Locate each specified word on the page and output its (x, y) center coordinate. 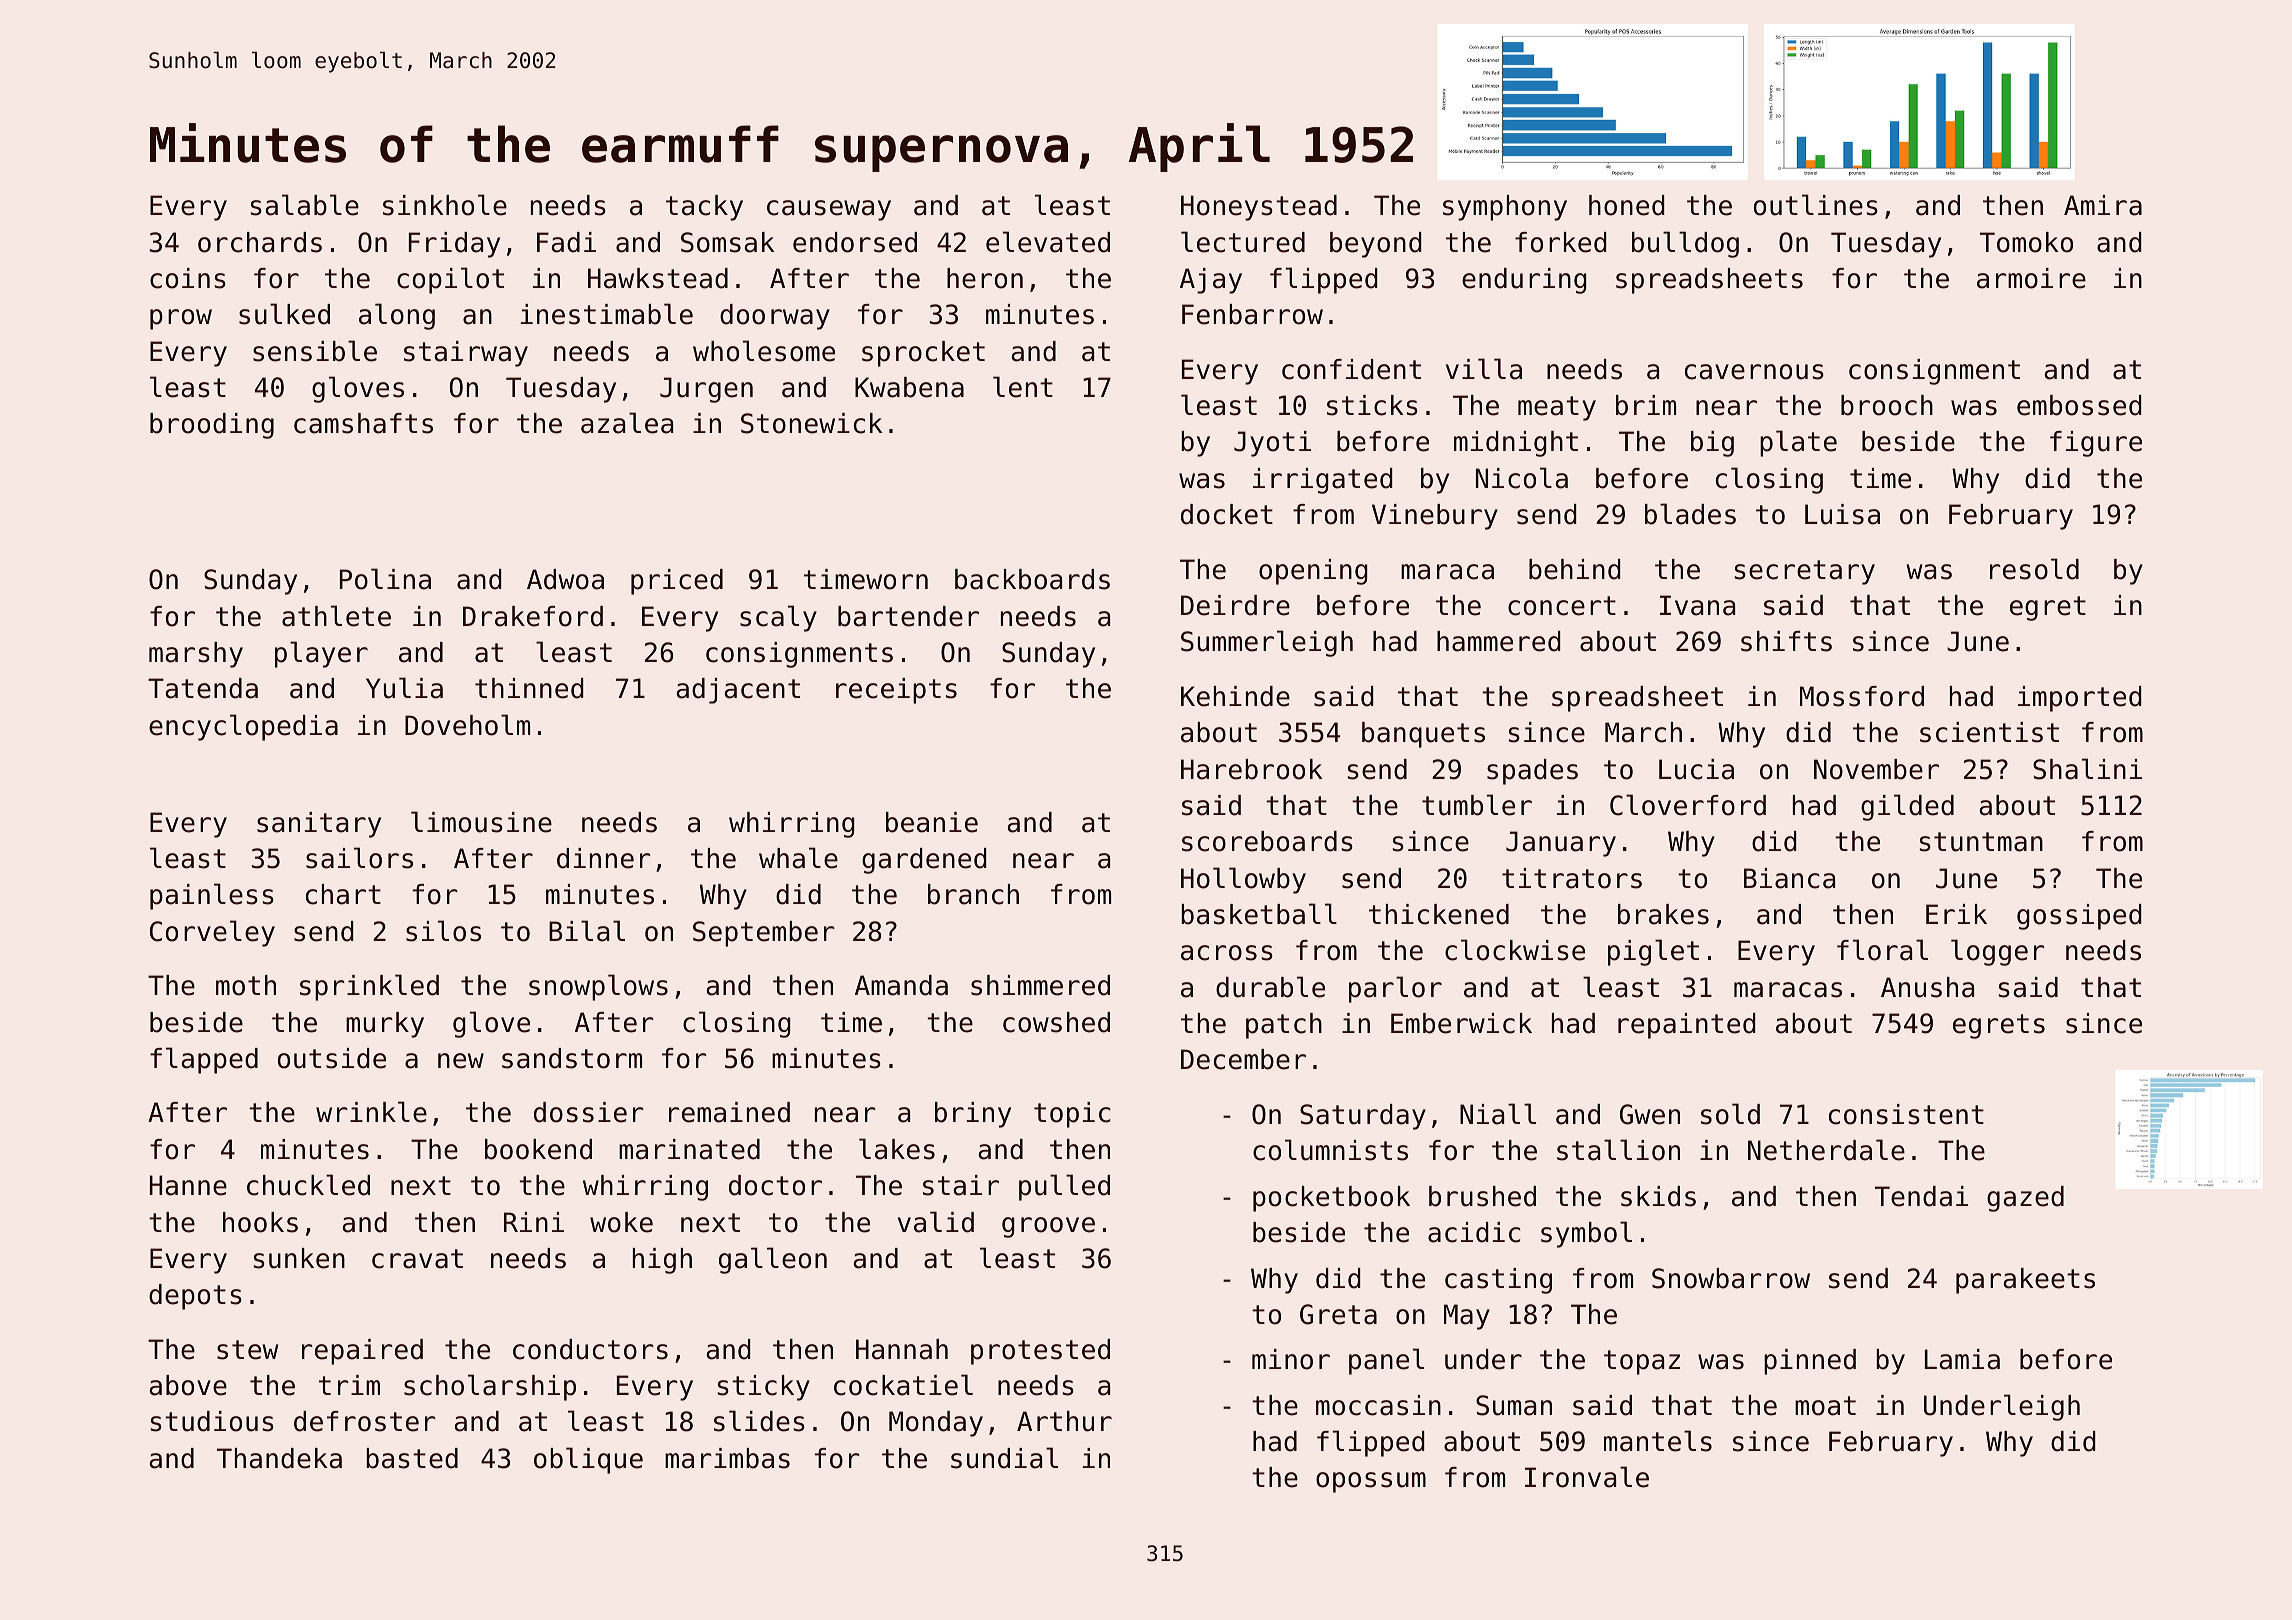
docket (1227, 514)
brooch (1887, 405)
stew (247, 1350)
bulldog (1685, 244)
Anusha (1927, 987)
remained (729, 1112)
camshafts (363, 423)
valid (936, 1222)
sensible (315, 351)
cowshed (1056, 1022)
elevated (1048, 242)
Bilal (587, 931)
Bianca (1789, 878)
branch (973, 894)
